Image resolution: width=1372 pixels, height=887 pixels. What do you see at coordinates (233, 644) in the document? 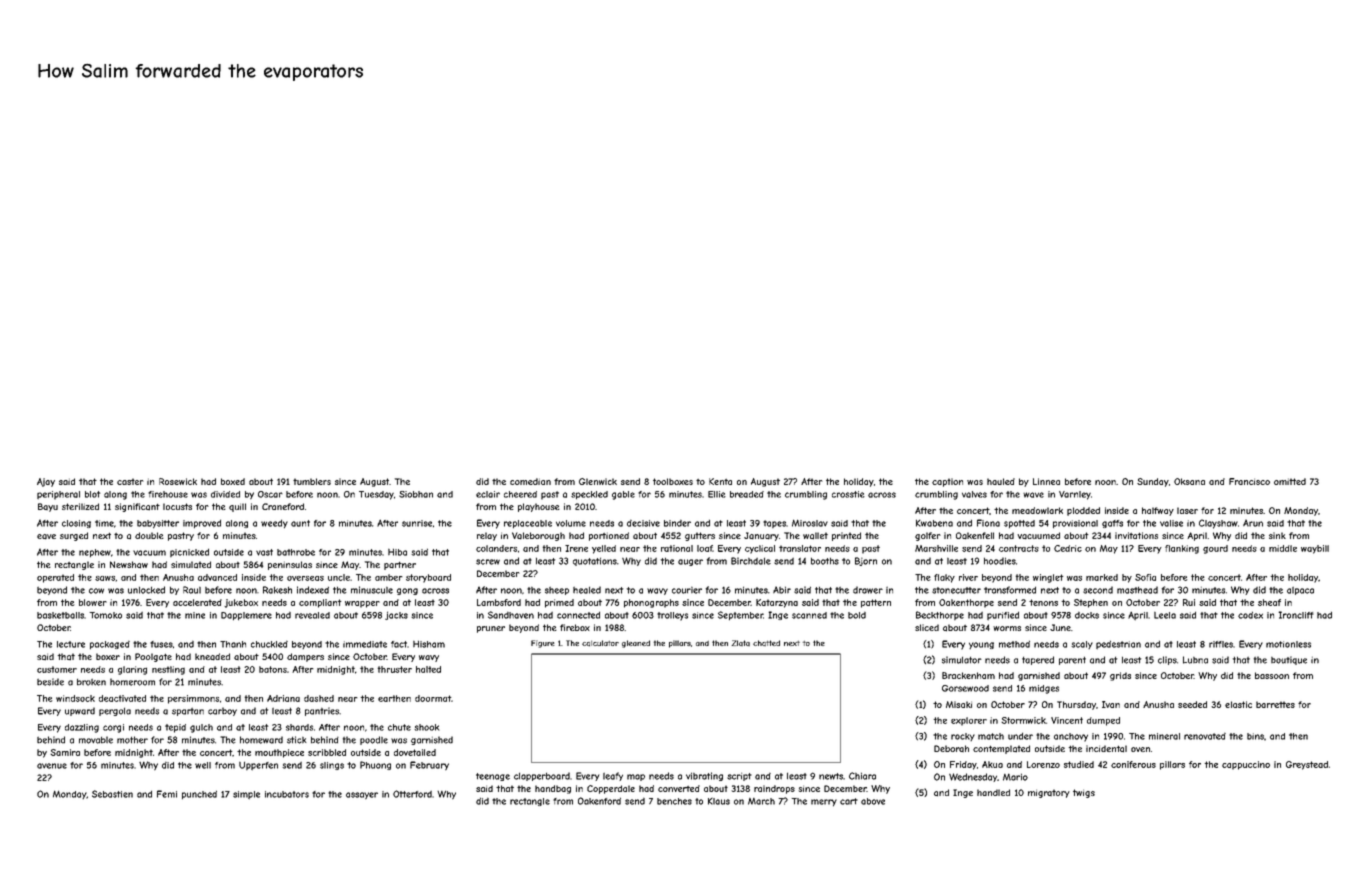
I see `Thanh` at bounding box center [233, 644].
